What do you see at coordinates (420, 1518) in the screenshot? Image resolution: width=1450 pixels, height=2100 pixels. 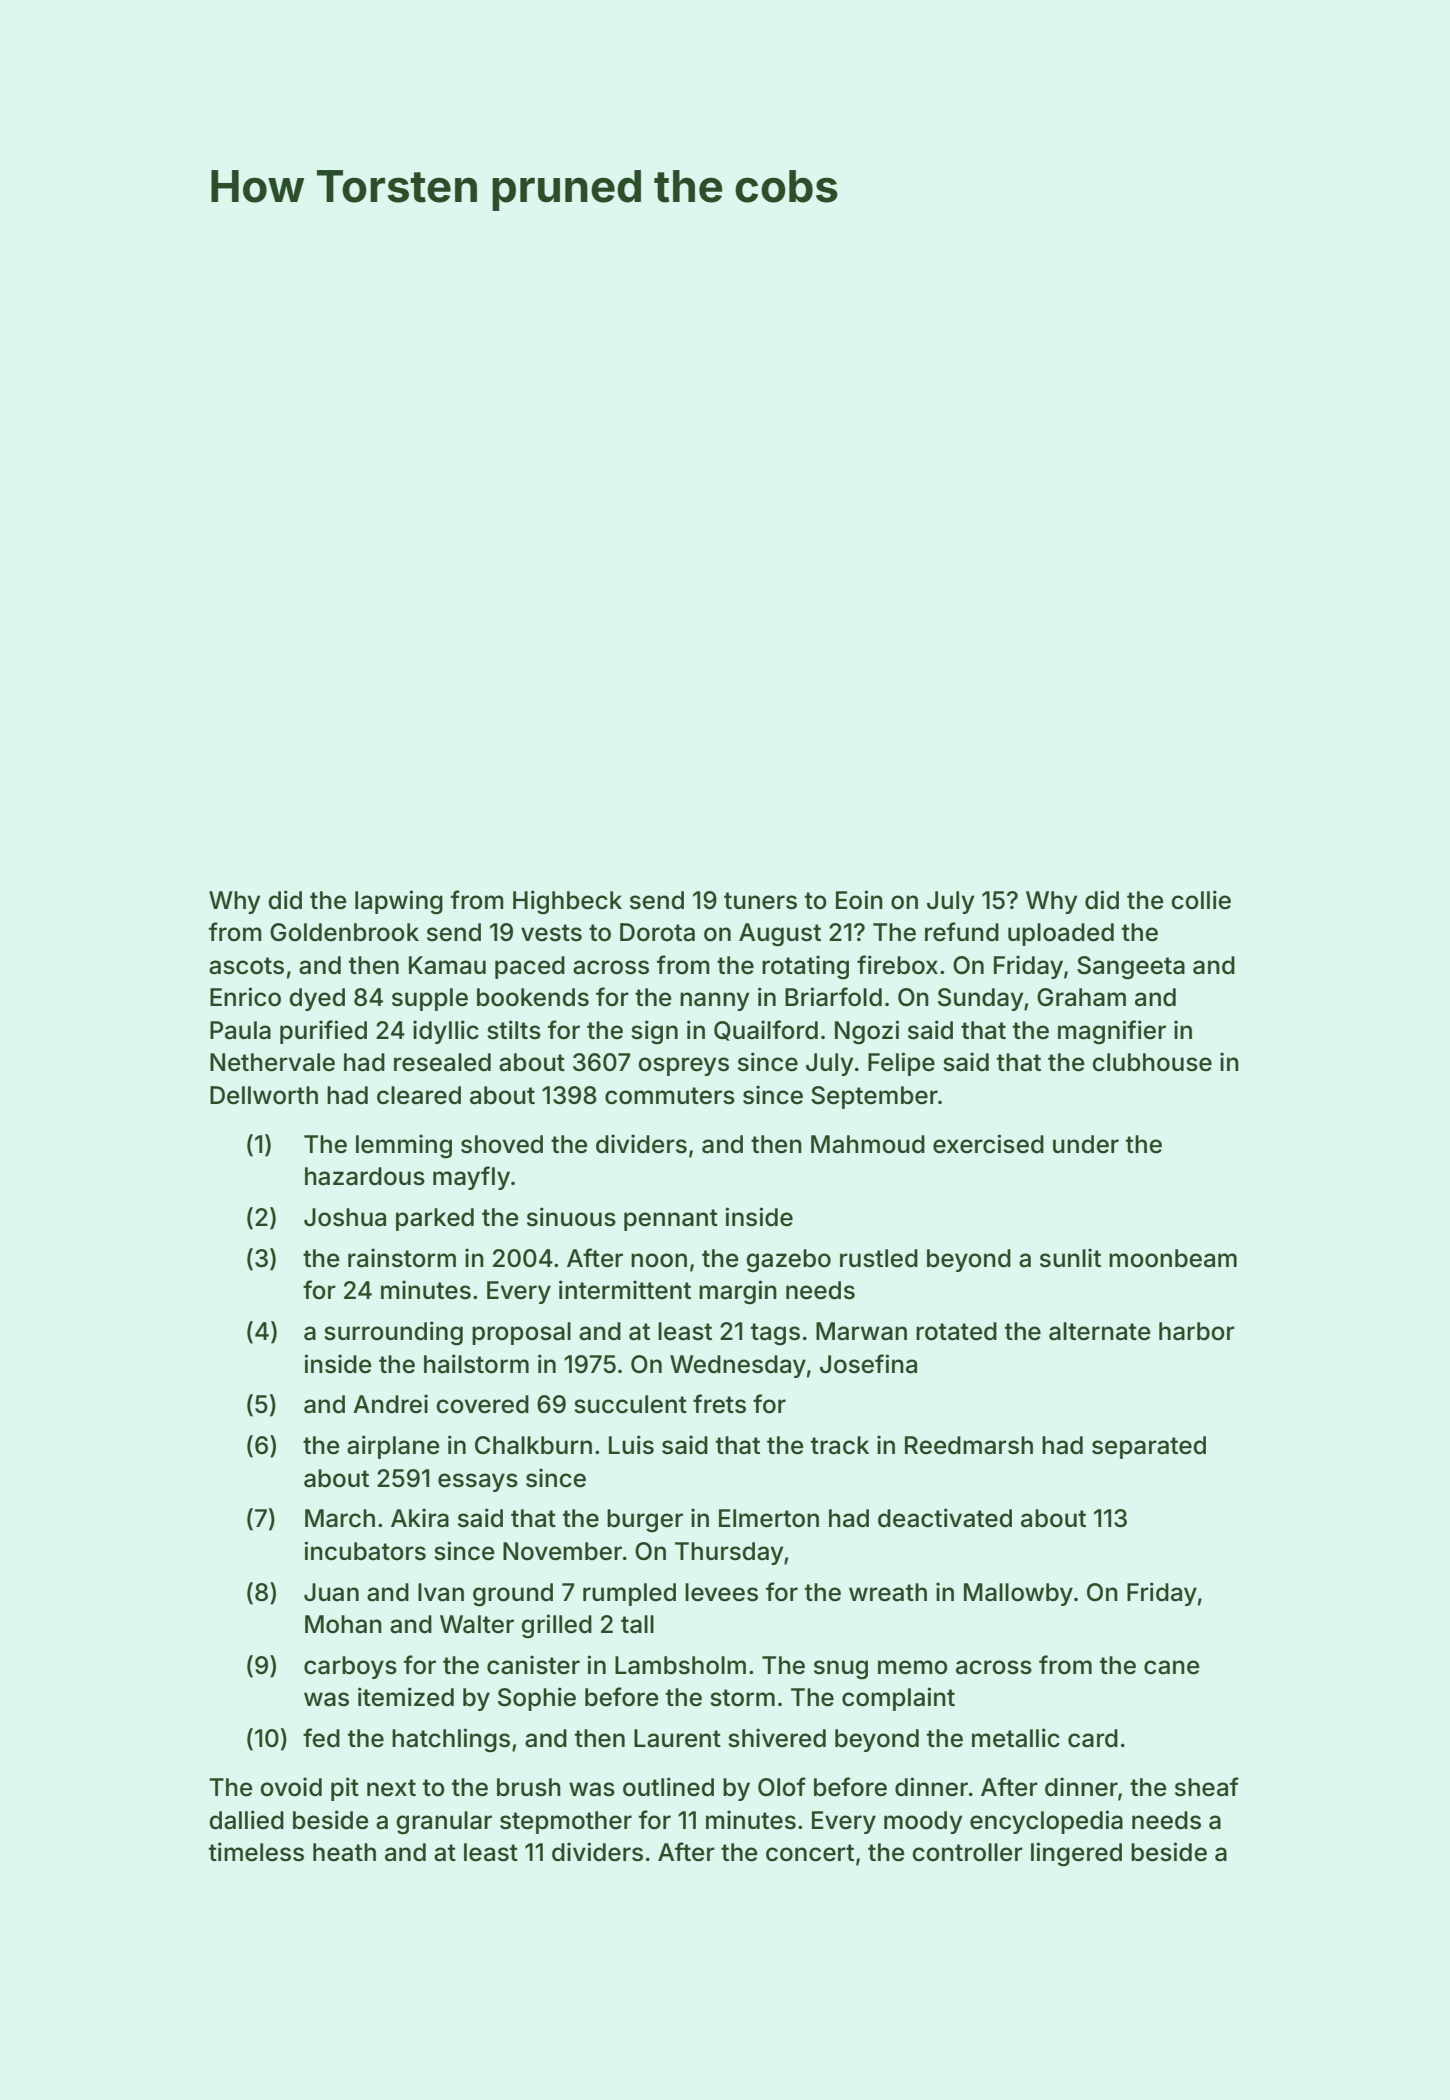 I see `Akira` at bounding box center [420, 1518].
